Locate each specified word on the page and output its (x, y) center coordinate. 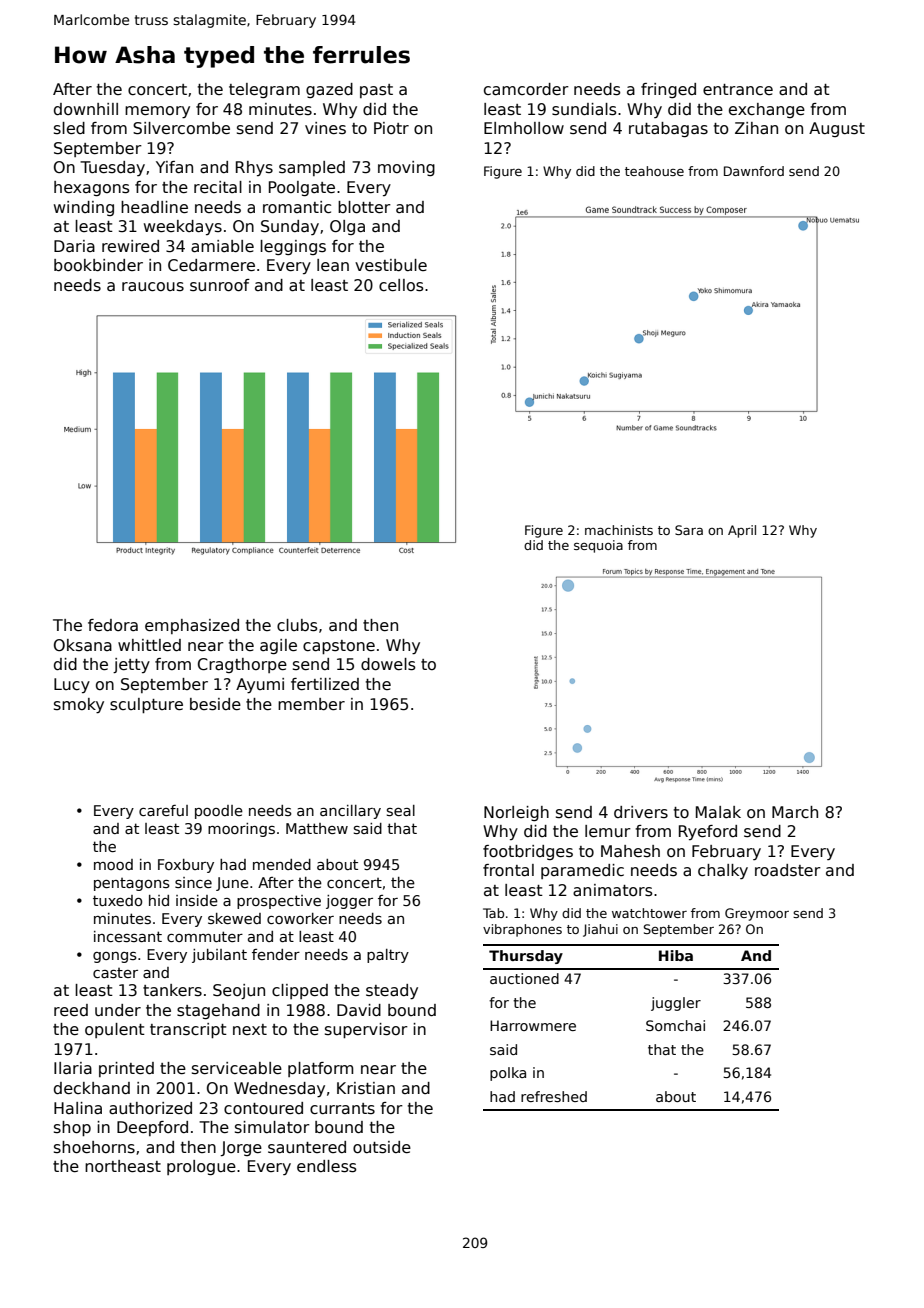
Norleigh (516, 813)
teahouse (654, 171)
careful (163, 810)
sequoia (598, 546)
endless (327, 1166)
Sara (689, 530)
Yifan (174, 167)
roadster (788, 870)
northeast (123, 1166)
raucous (153, 287)
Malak (718, 812)
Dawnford (754, 171)
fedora (113, 625)
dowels (388, 664)
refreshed (554, 1096)
